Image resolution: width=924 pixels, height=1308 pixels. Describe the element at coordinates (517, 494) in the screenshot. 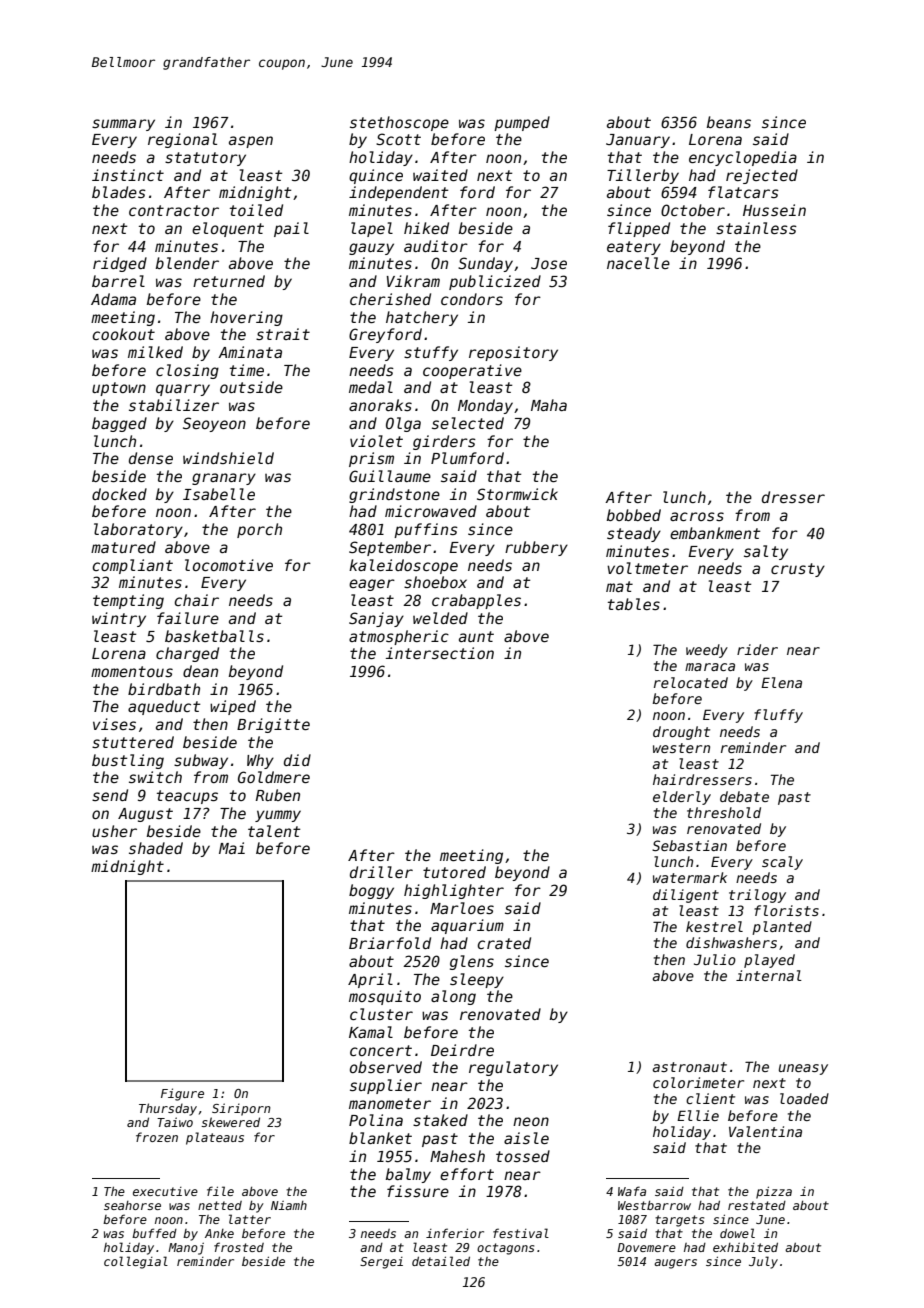

I see `Stormwick` at that location.
